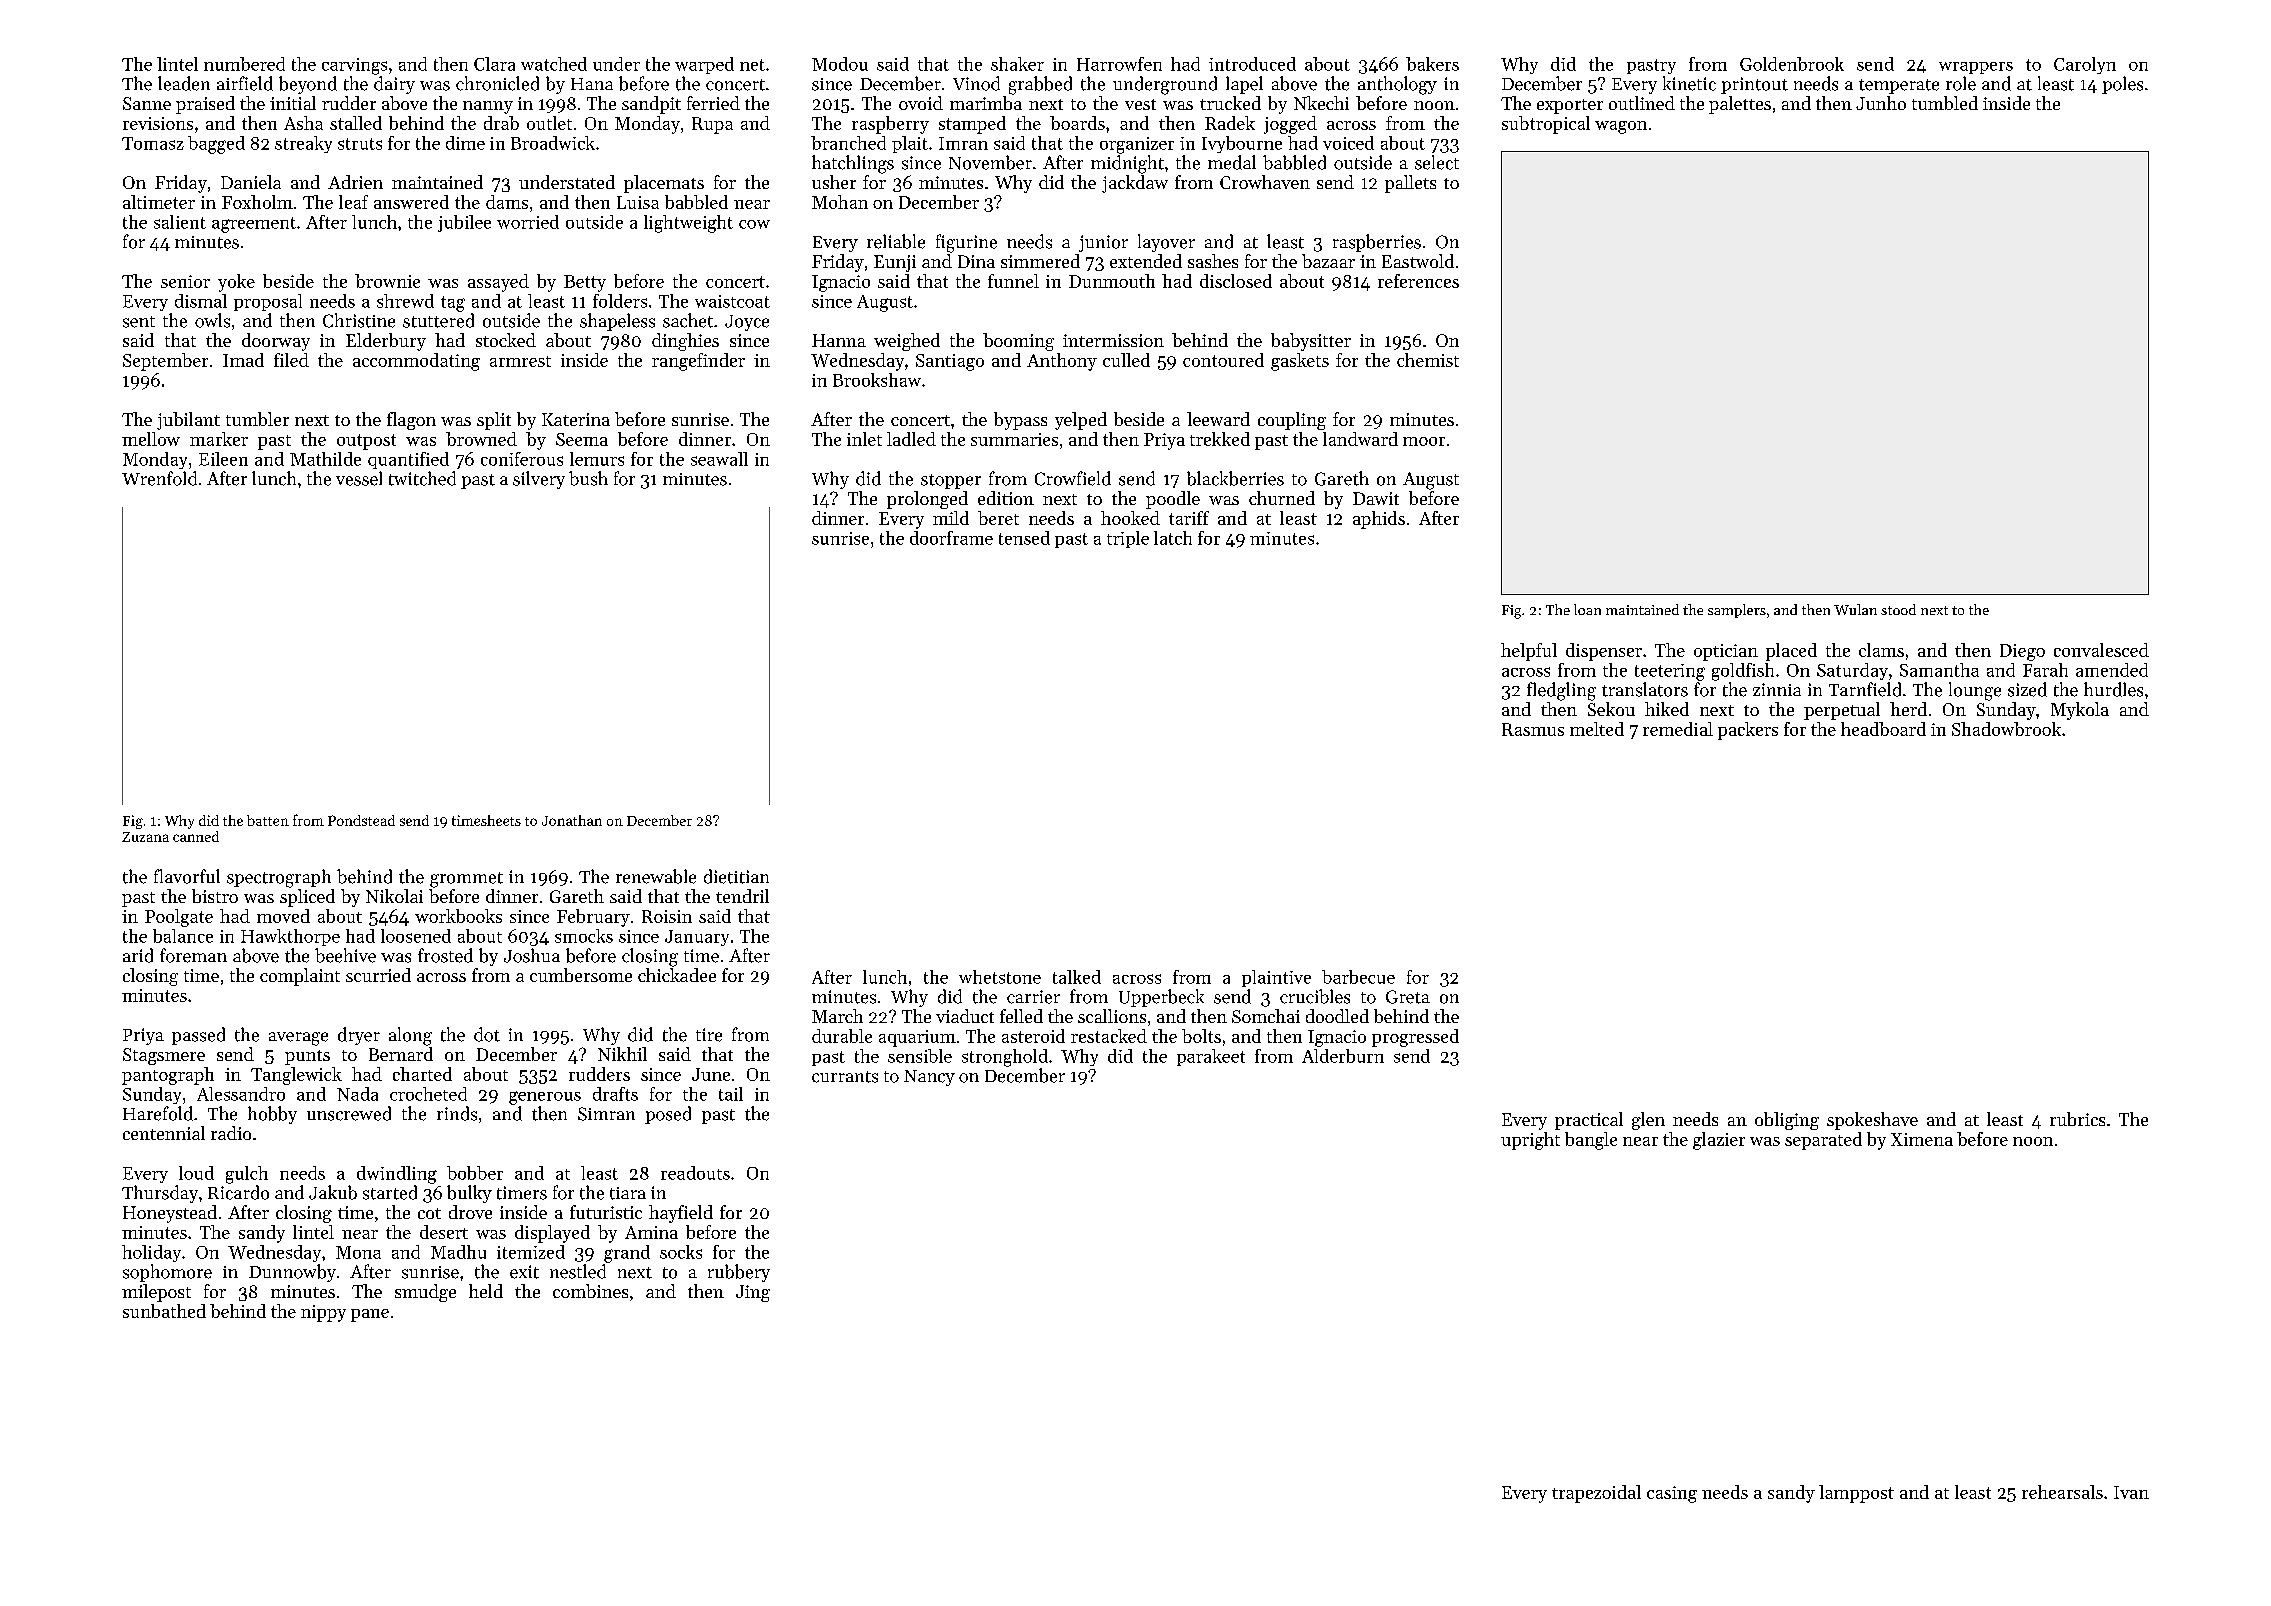 Image resolution: width=2271 pixels, height=1606 pixels. I want to click on convalesced, so click(2101, 650).
